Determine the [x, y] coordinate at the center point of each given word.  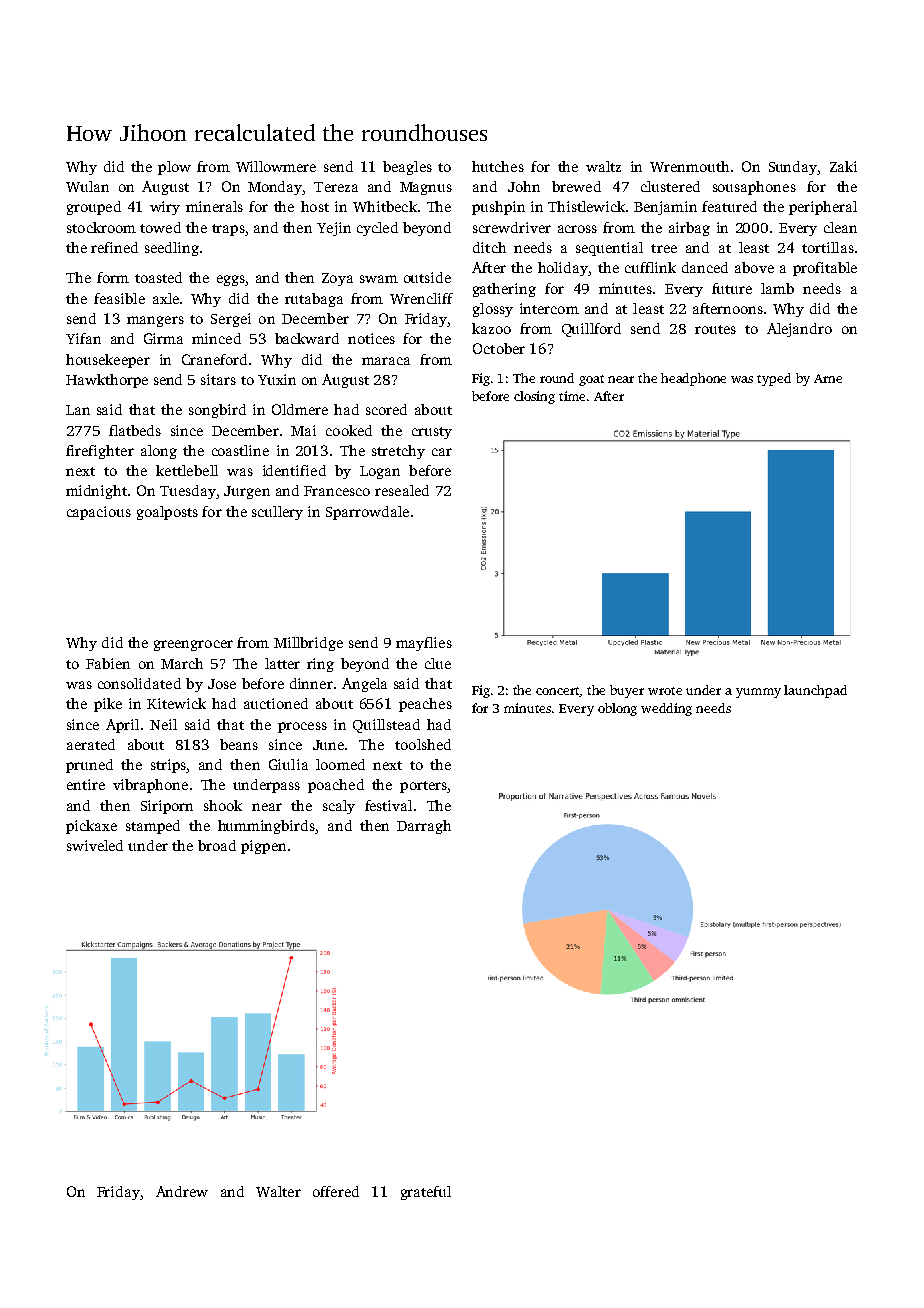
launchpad [815, 691]
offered [336, 1191]
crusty [432, 433]
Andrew [182, 1191]
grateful [426, 1193]
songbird [217, 411]
